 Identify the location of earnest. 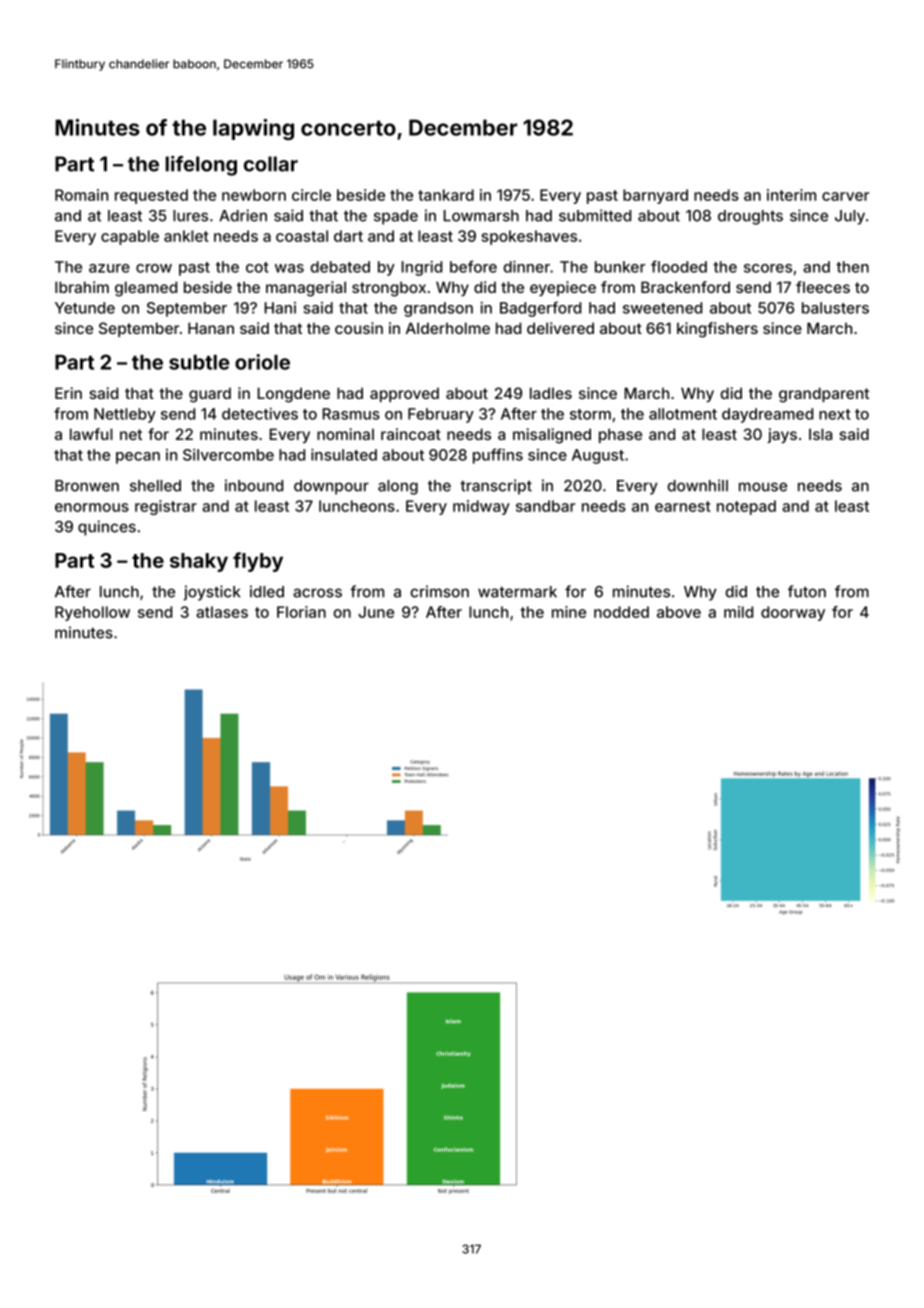
(683, 506).
